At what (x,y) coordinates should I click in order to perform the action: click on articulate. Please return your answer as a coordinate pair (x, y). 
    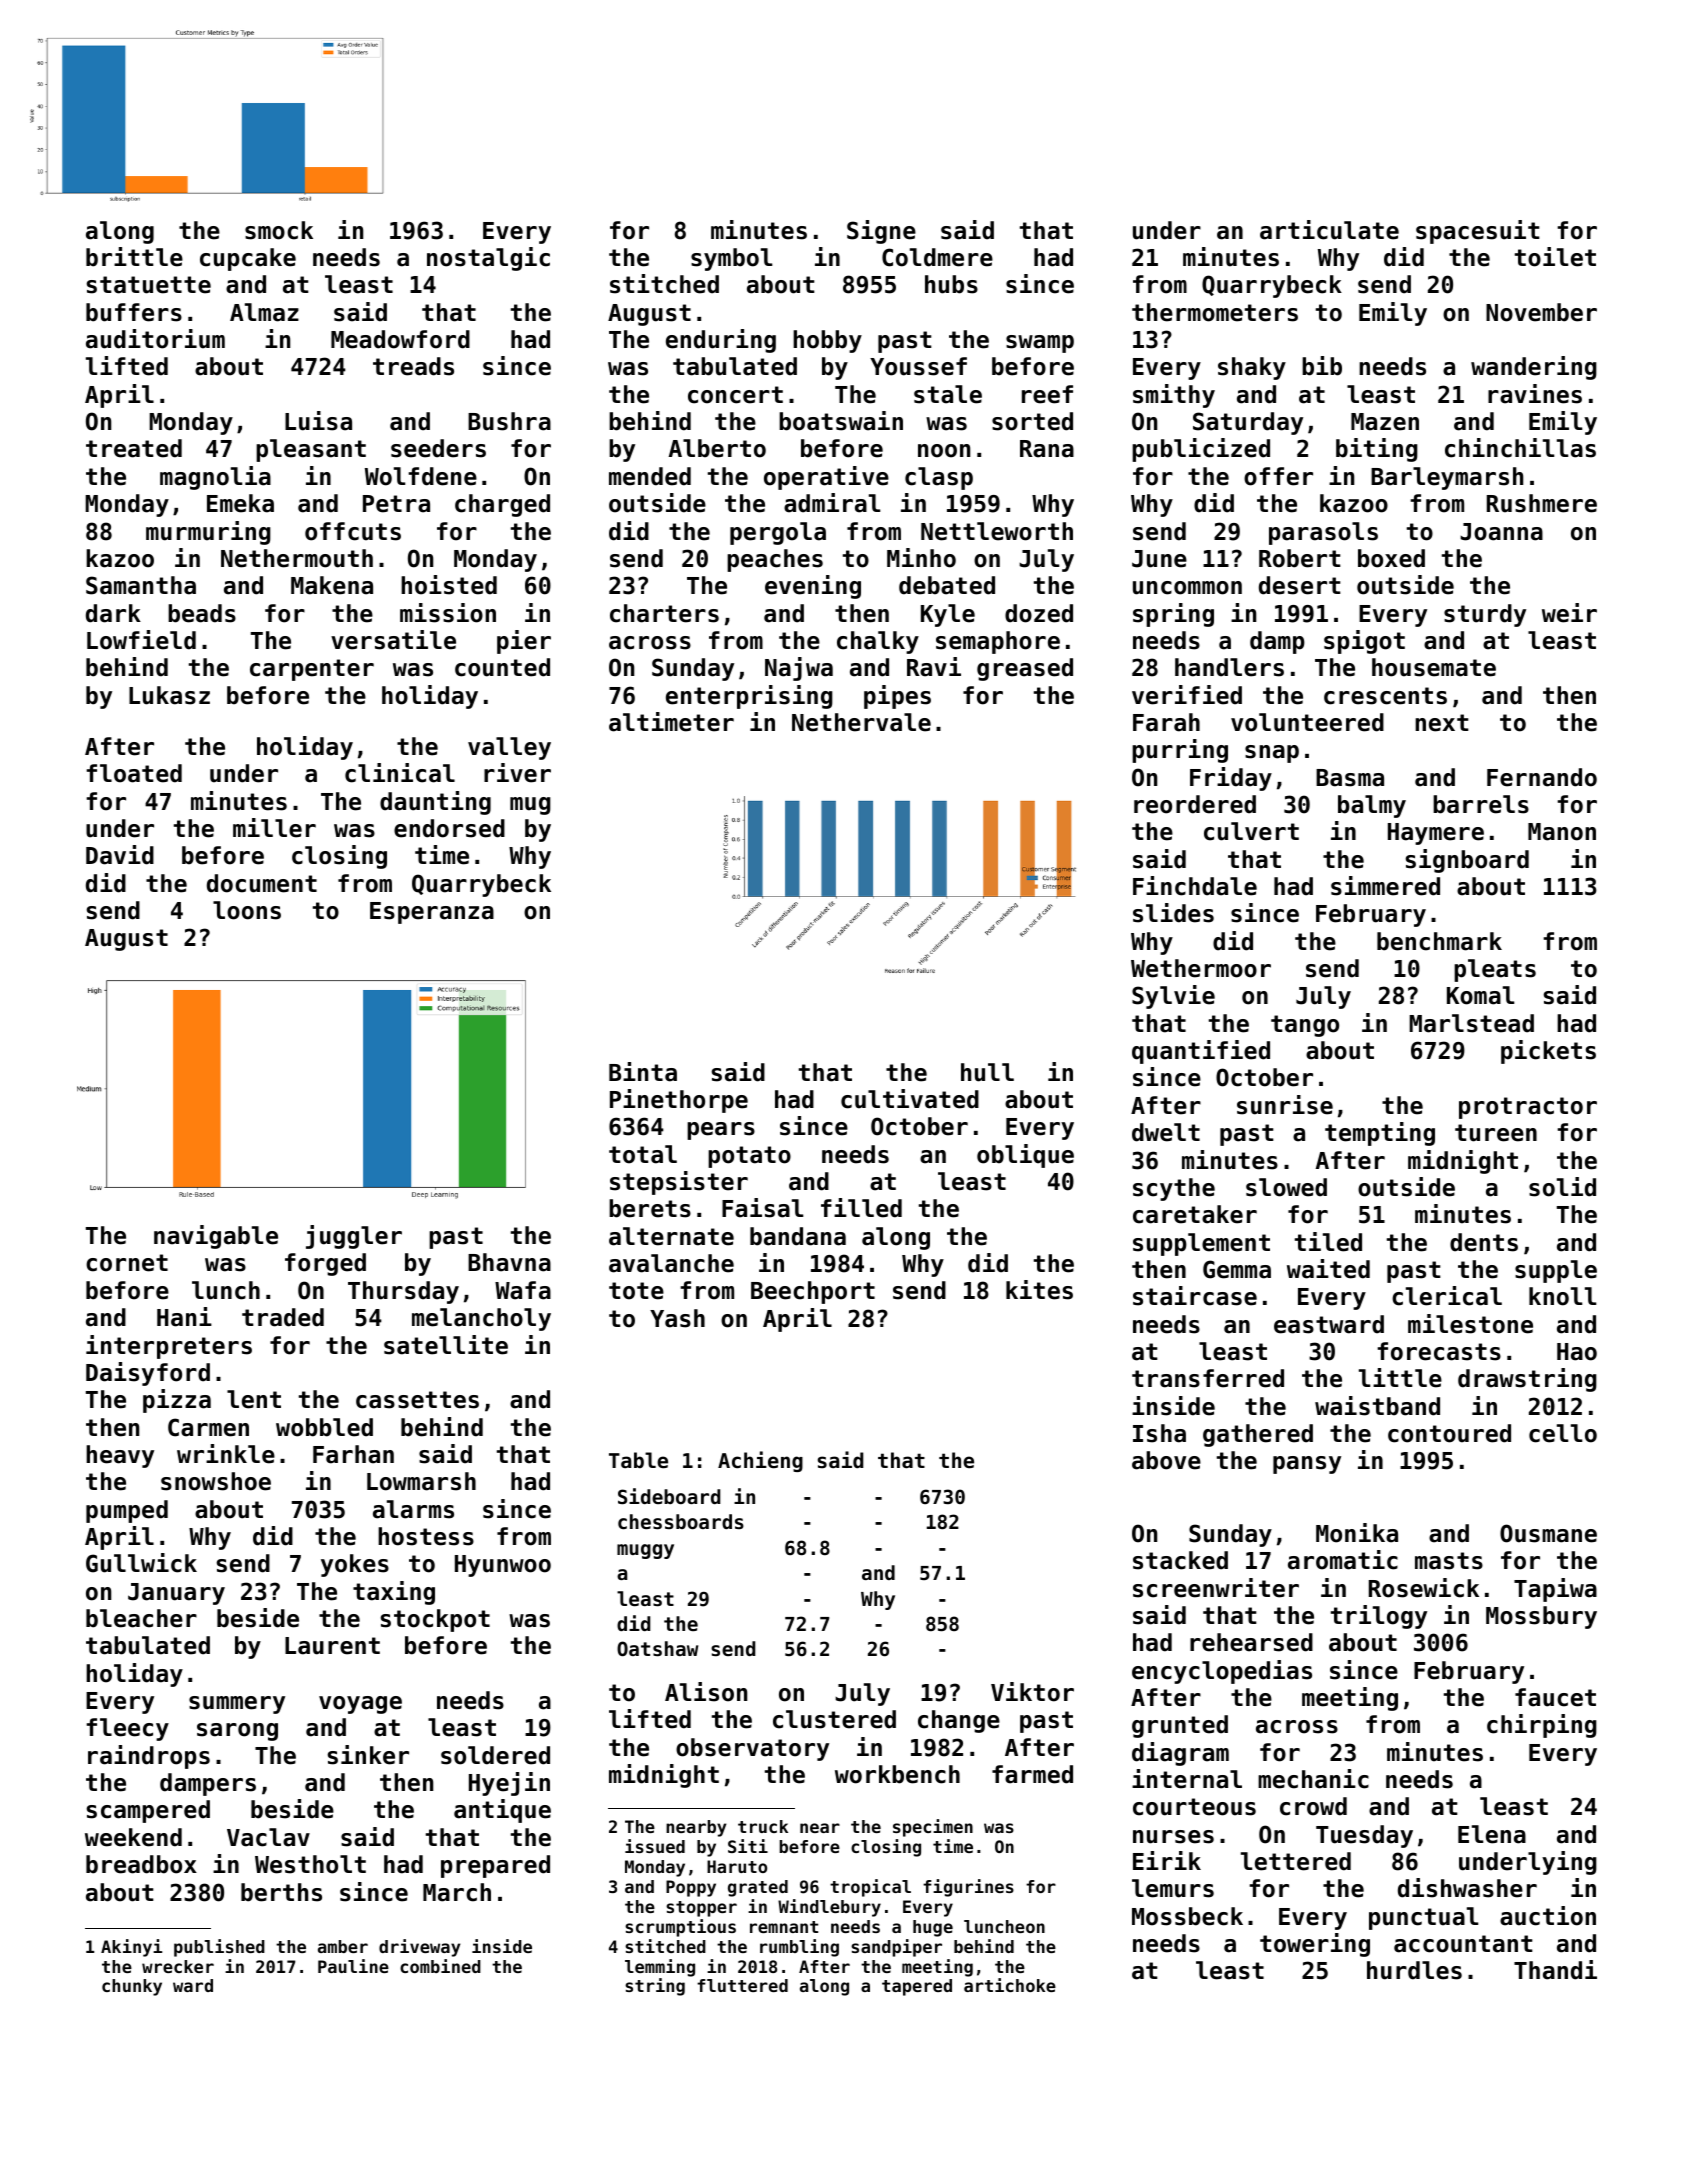
    Looking at the image, I should click on (1329, 230).
